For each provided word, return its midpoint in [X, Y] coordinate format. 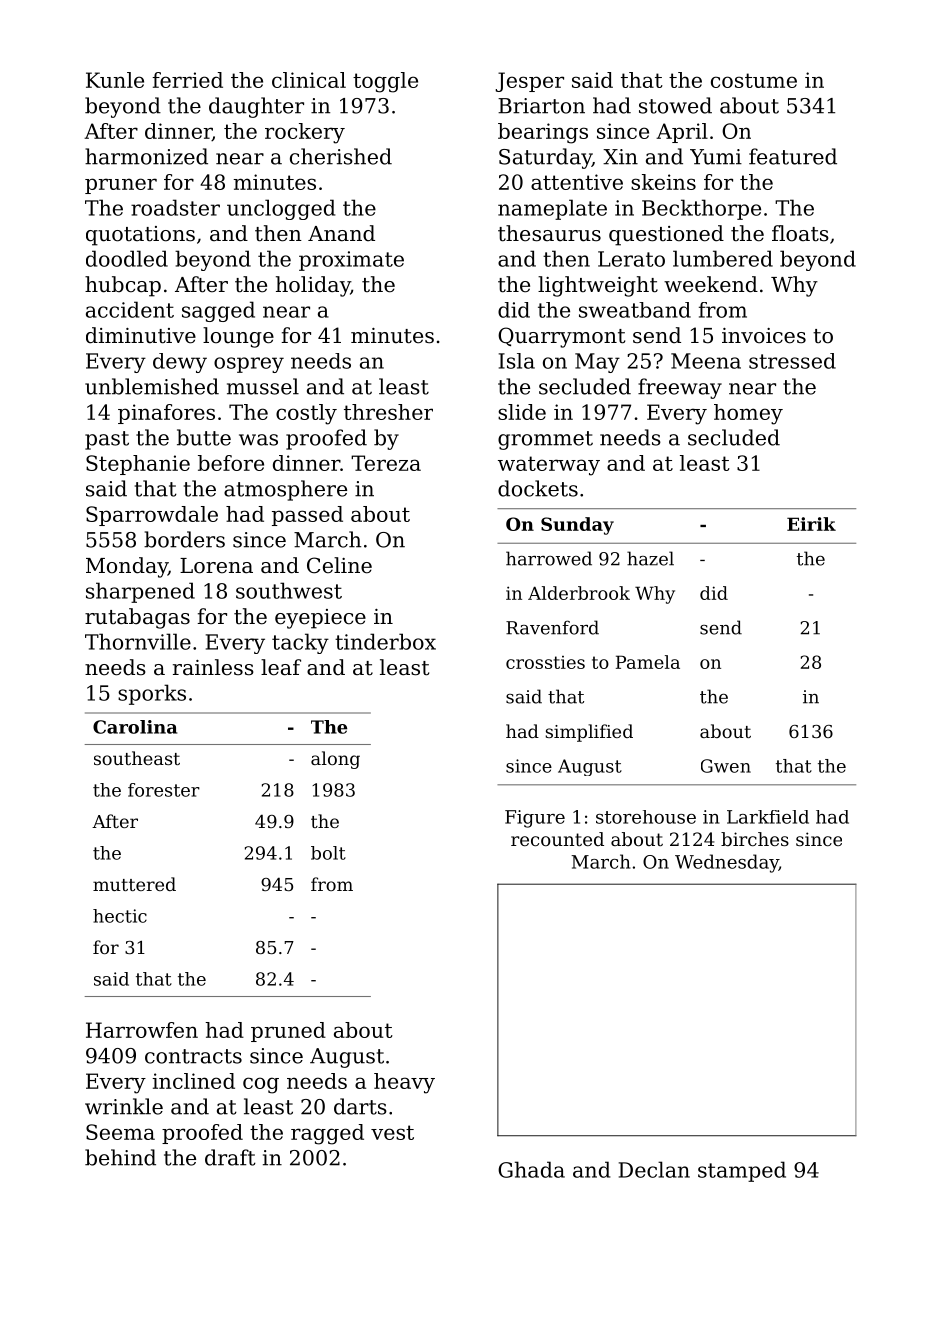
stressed [792, 361]
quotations [140, 236]
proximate [351, 261]
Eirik [811, 524]
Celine [339, 565]
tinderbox [385, 641]
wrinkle [124, 1106]
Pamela [648, 662]
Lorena [216, 566]
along [335, 760]
